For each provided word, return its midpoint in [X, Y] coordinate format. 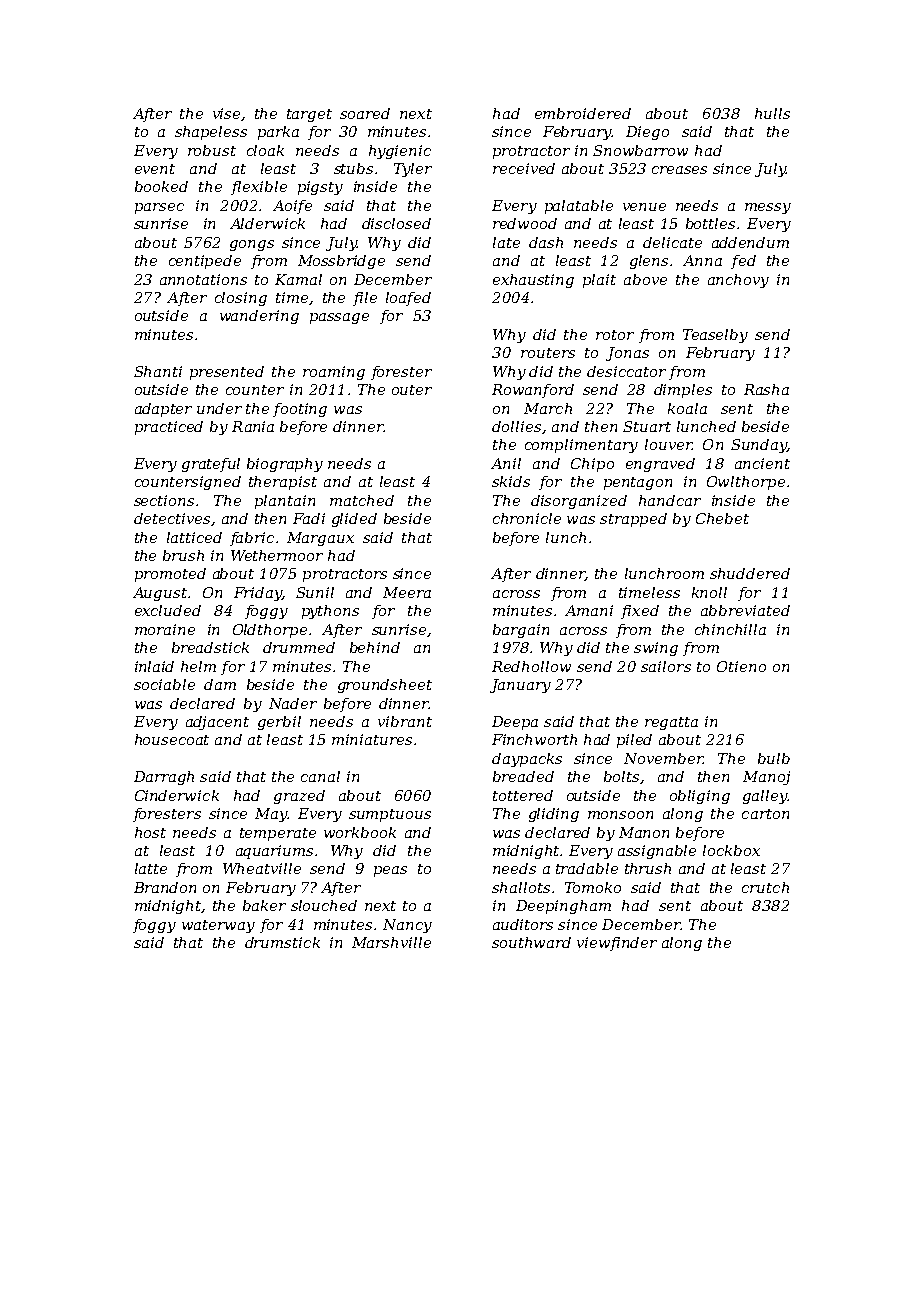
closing [241, 299]
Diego [647, 133]
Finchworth [534, 739]
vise [226, 113]
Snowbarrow [640, 150]
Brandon [165, 887]
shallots [521, 887]
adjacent [217, 723]
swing [656, 649]
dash [546, 242]
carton [765, 814]
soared [365, 113]
